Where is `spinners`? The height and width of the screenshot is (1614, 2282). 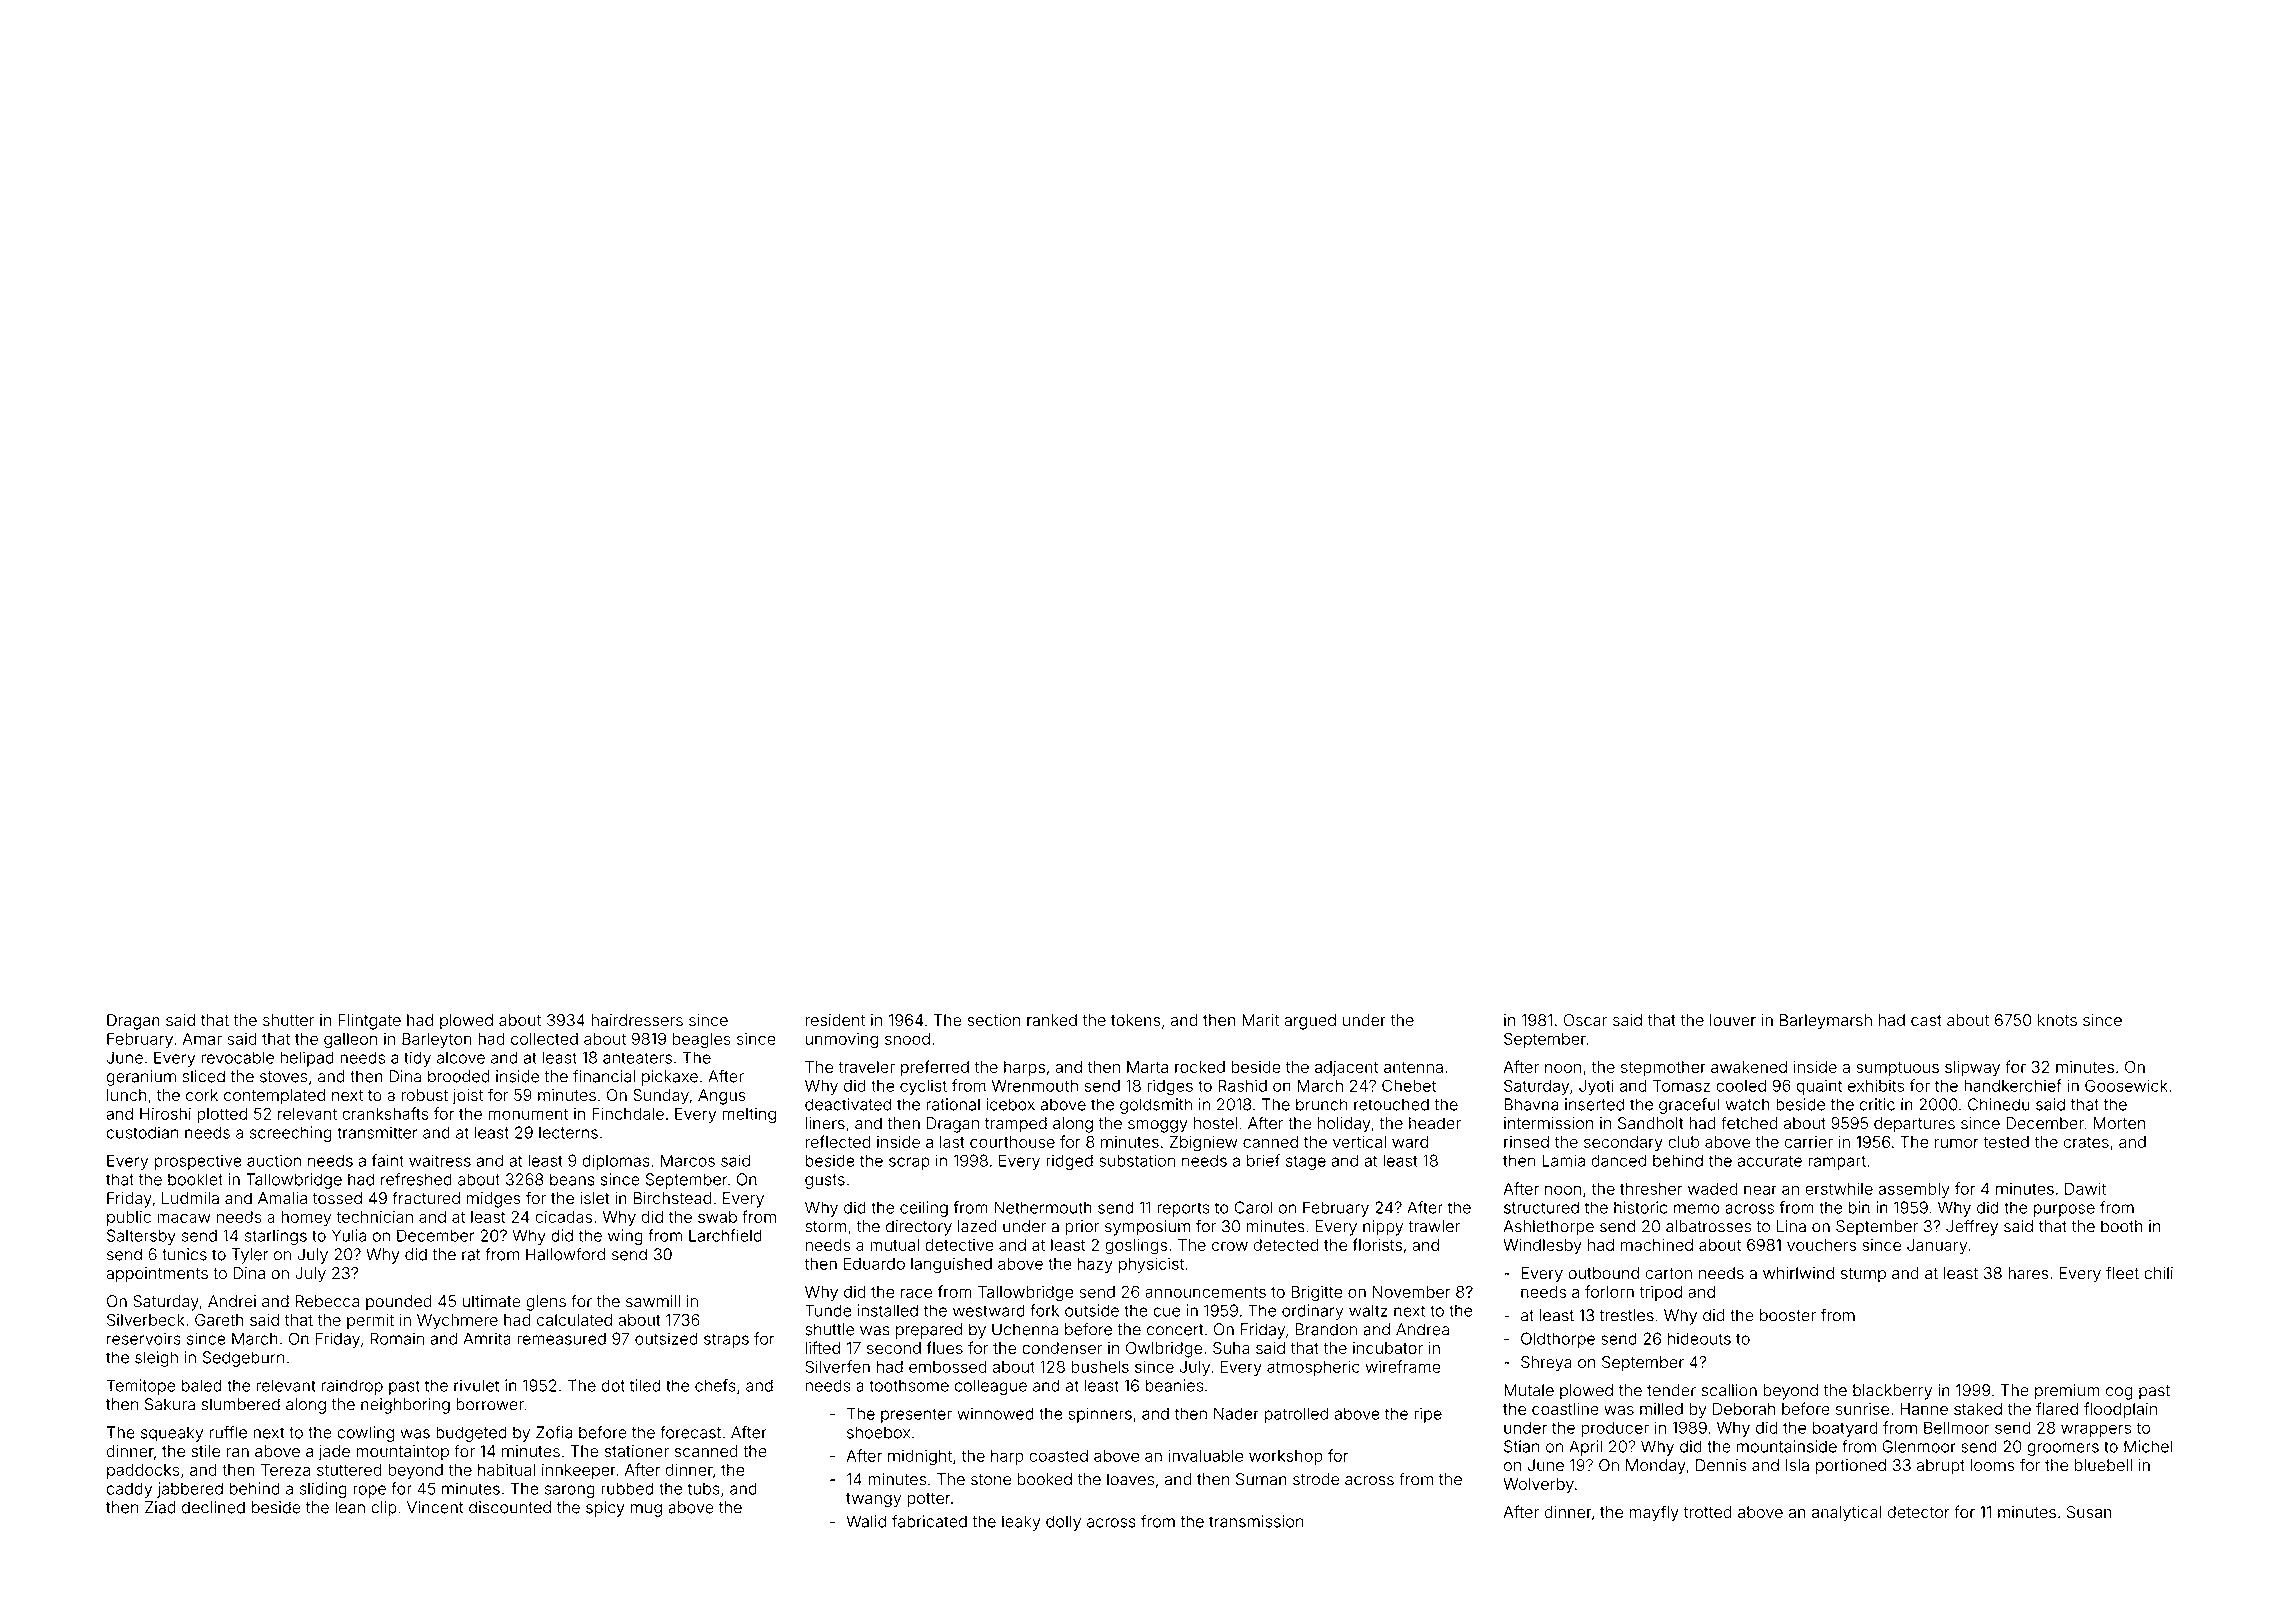 spinners is located at coordinates (1100, 1415).
